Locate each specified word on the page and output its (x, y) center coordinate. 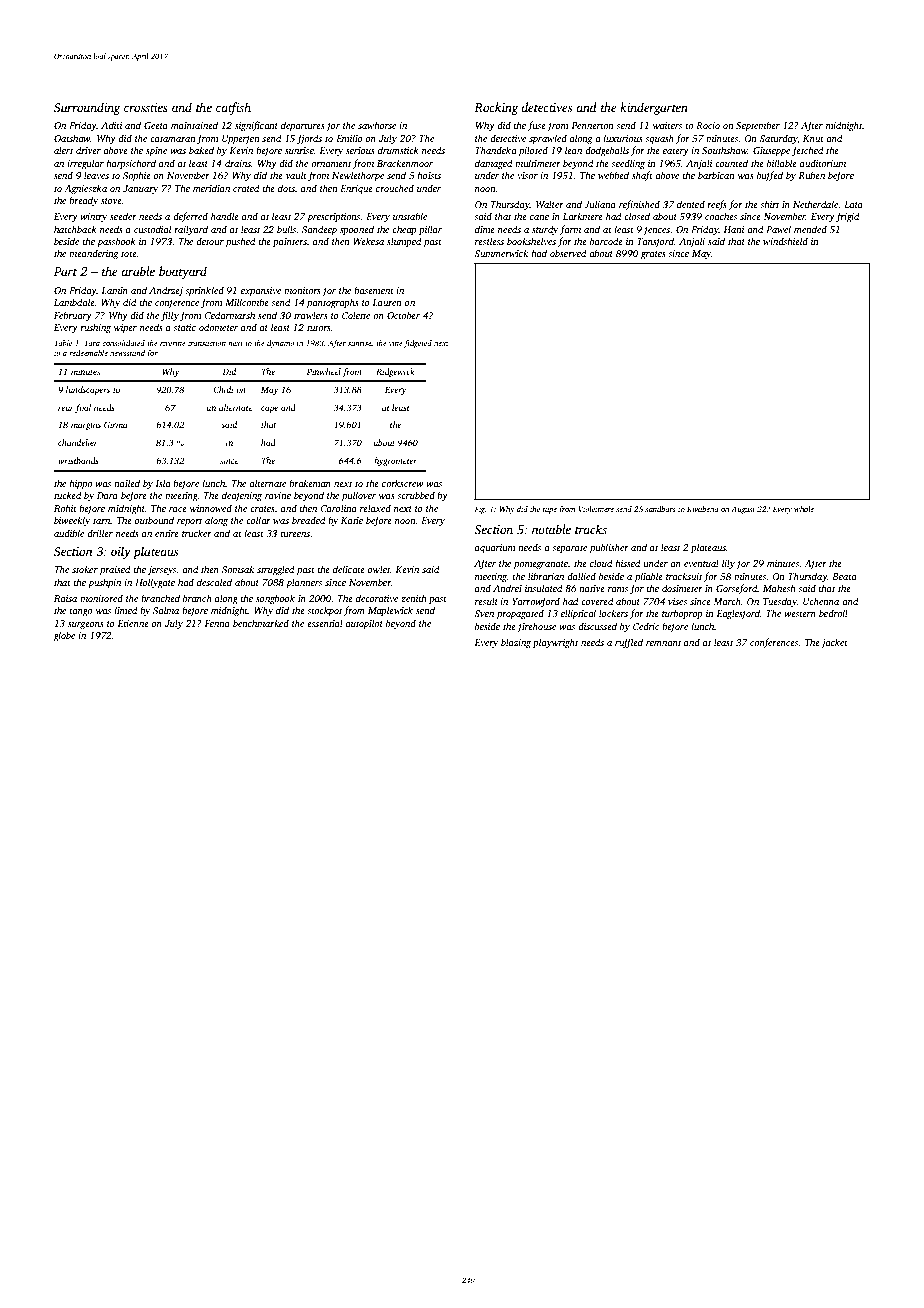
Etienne (133, 623)
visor (527, 175)
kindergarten (654, 108)
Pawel (778, 229)
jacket (834, 643)
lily (728, 564)
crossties (146, 107)
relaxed (375, 508)
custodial (152, 229)
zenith (414, 598)
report (190, 522)
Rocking (496, 108)
